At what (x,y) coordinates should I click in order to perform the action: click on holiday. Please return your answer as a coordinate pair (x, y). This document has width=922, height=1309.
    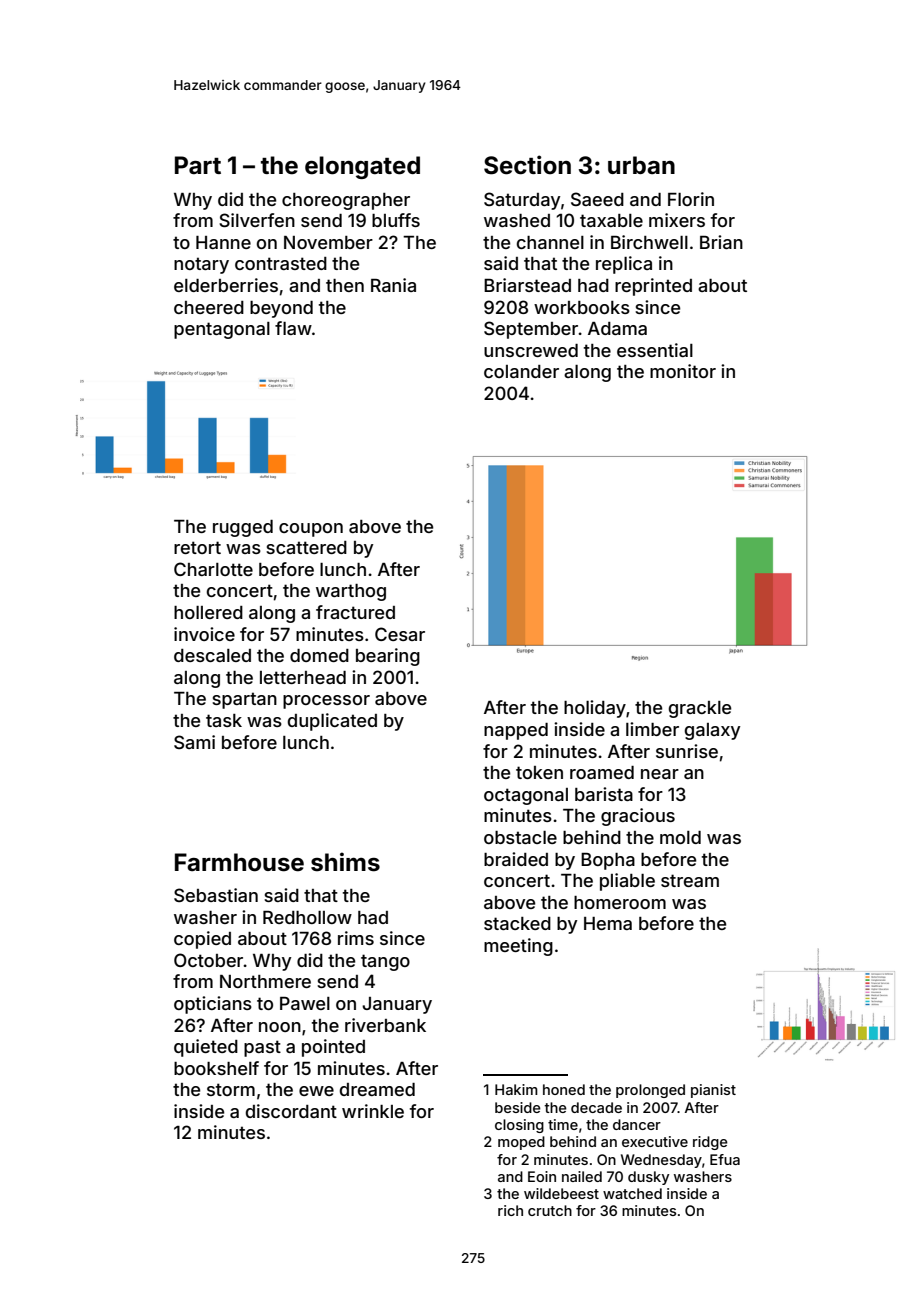
    Looking at the image, I should click on (595, 709).
